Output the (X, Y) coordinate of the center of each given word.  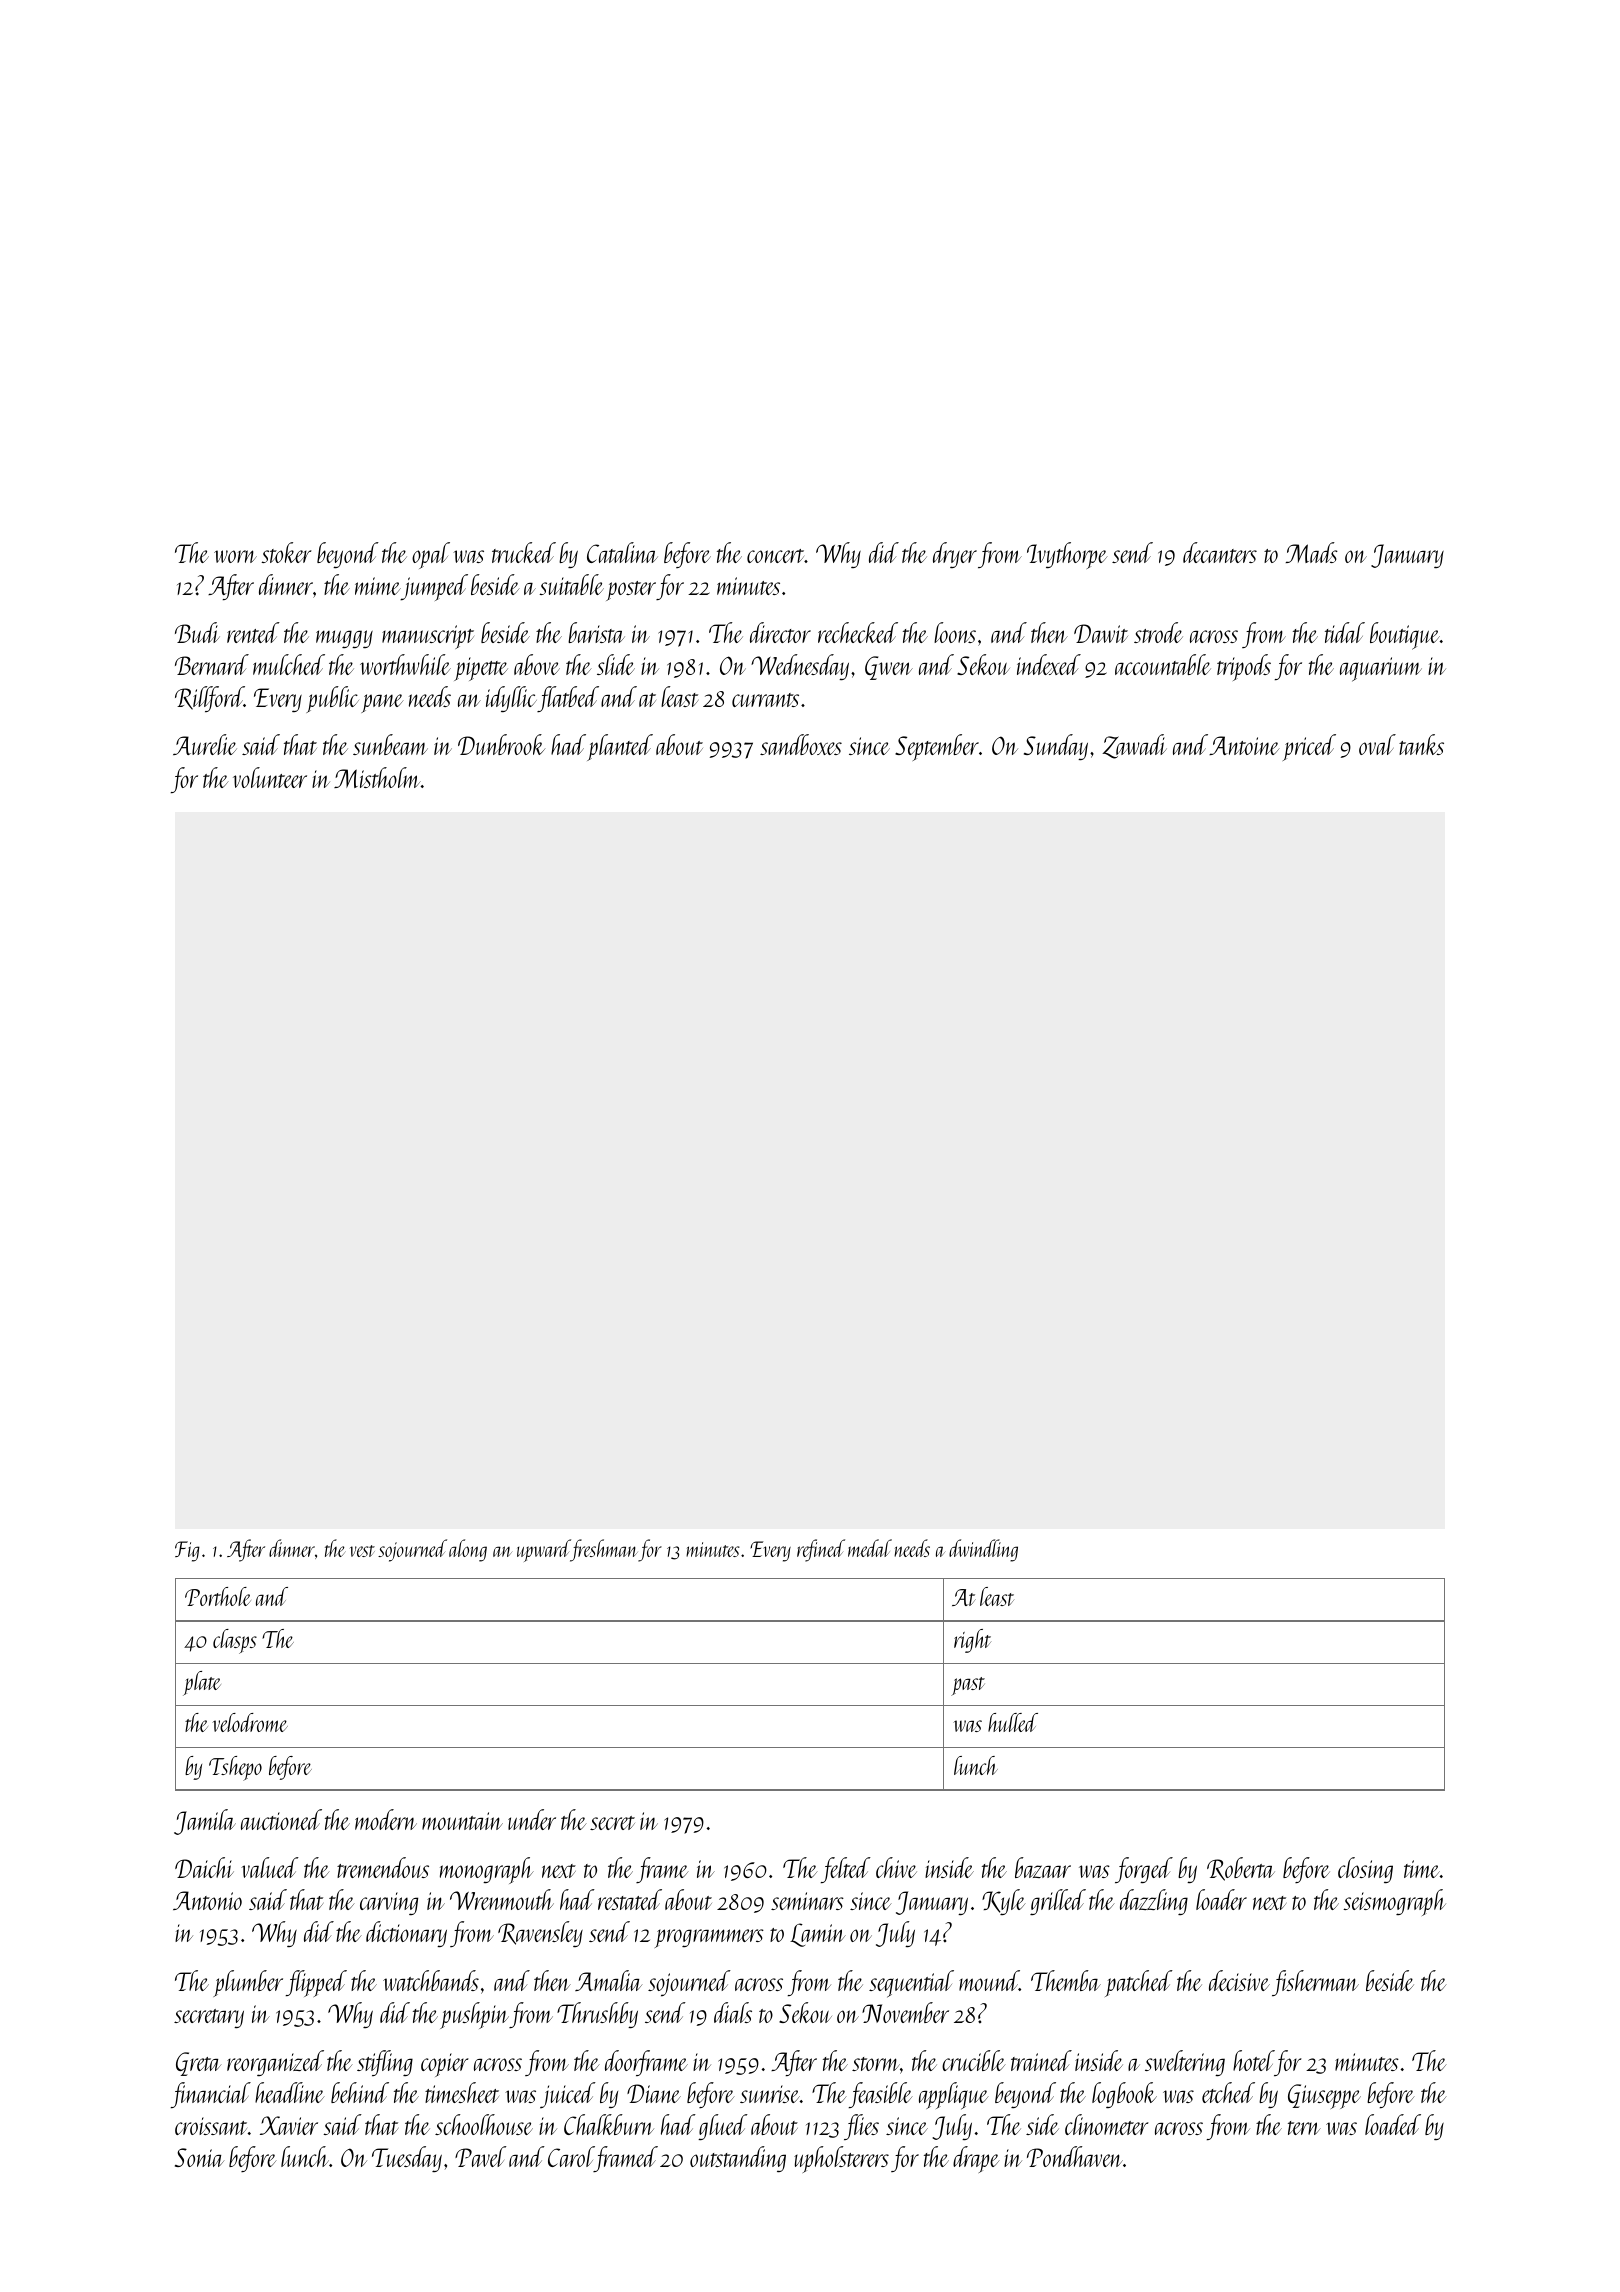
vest (362, 1551)
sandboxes (801, 744)
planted (620, 747)
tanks (1421, 744)
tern (1304, 2128)
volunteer (270, 777)
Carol (571, 2156)
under (532, 1819)
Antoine (1244, 745)
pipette (481, 669)
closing (1365, 1870)
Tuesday (407, 2159)
